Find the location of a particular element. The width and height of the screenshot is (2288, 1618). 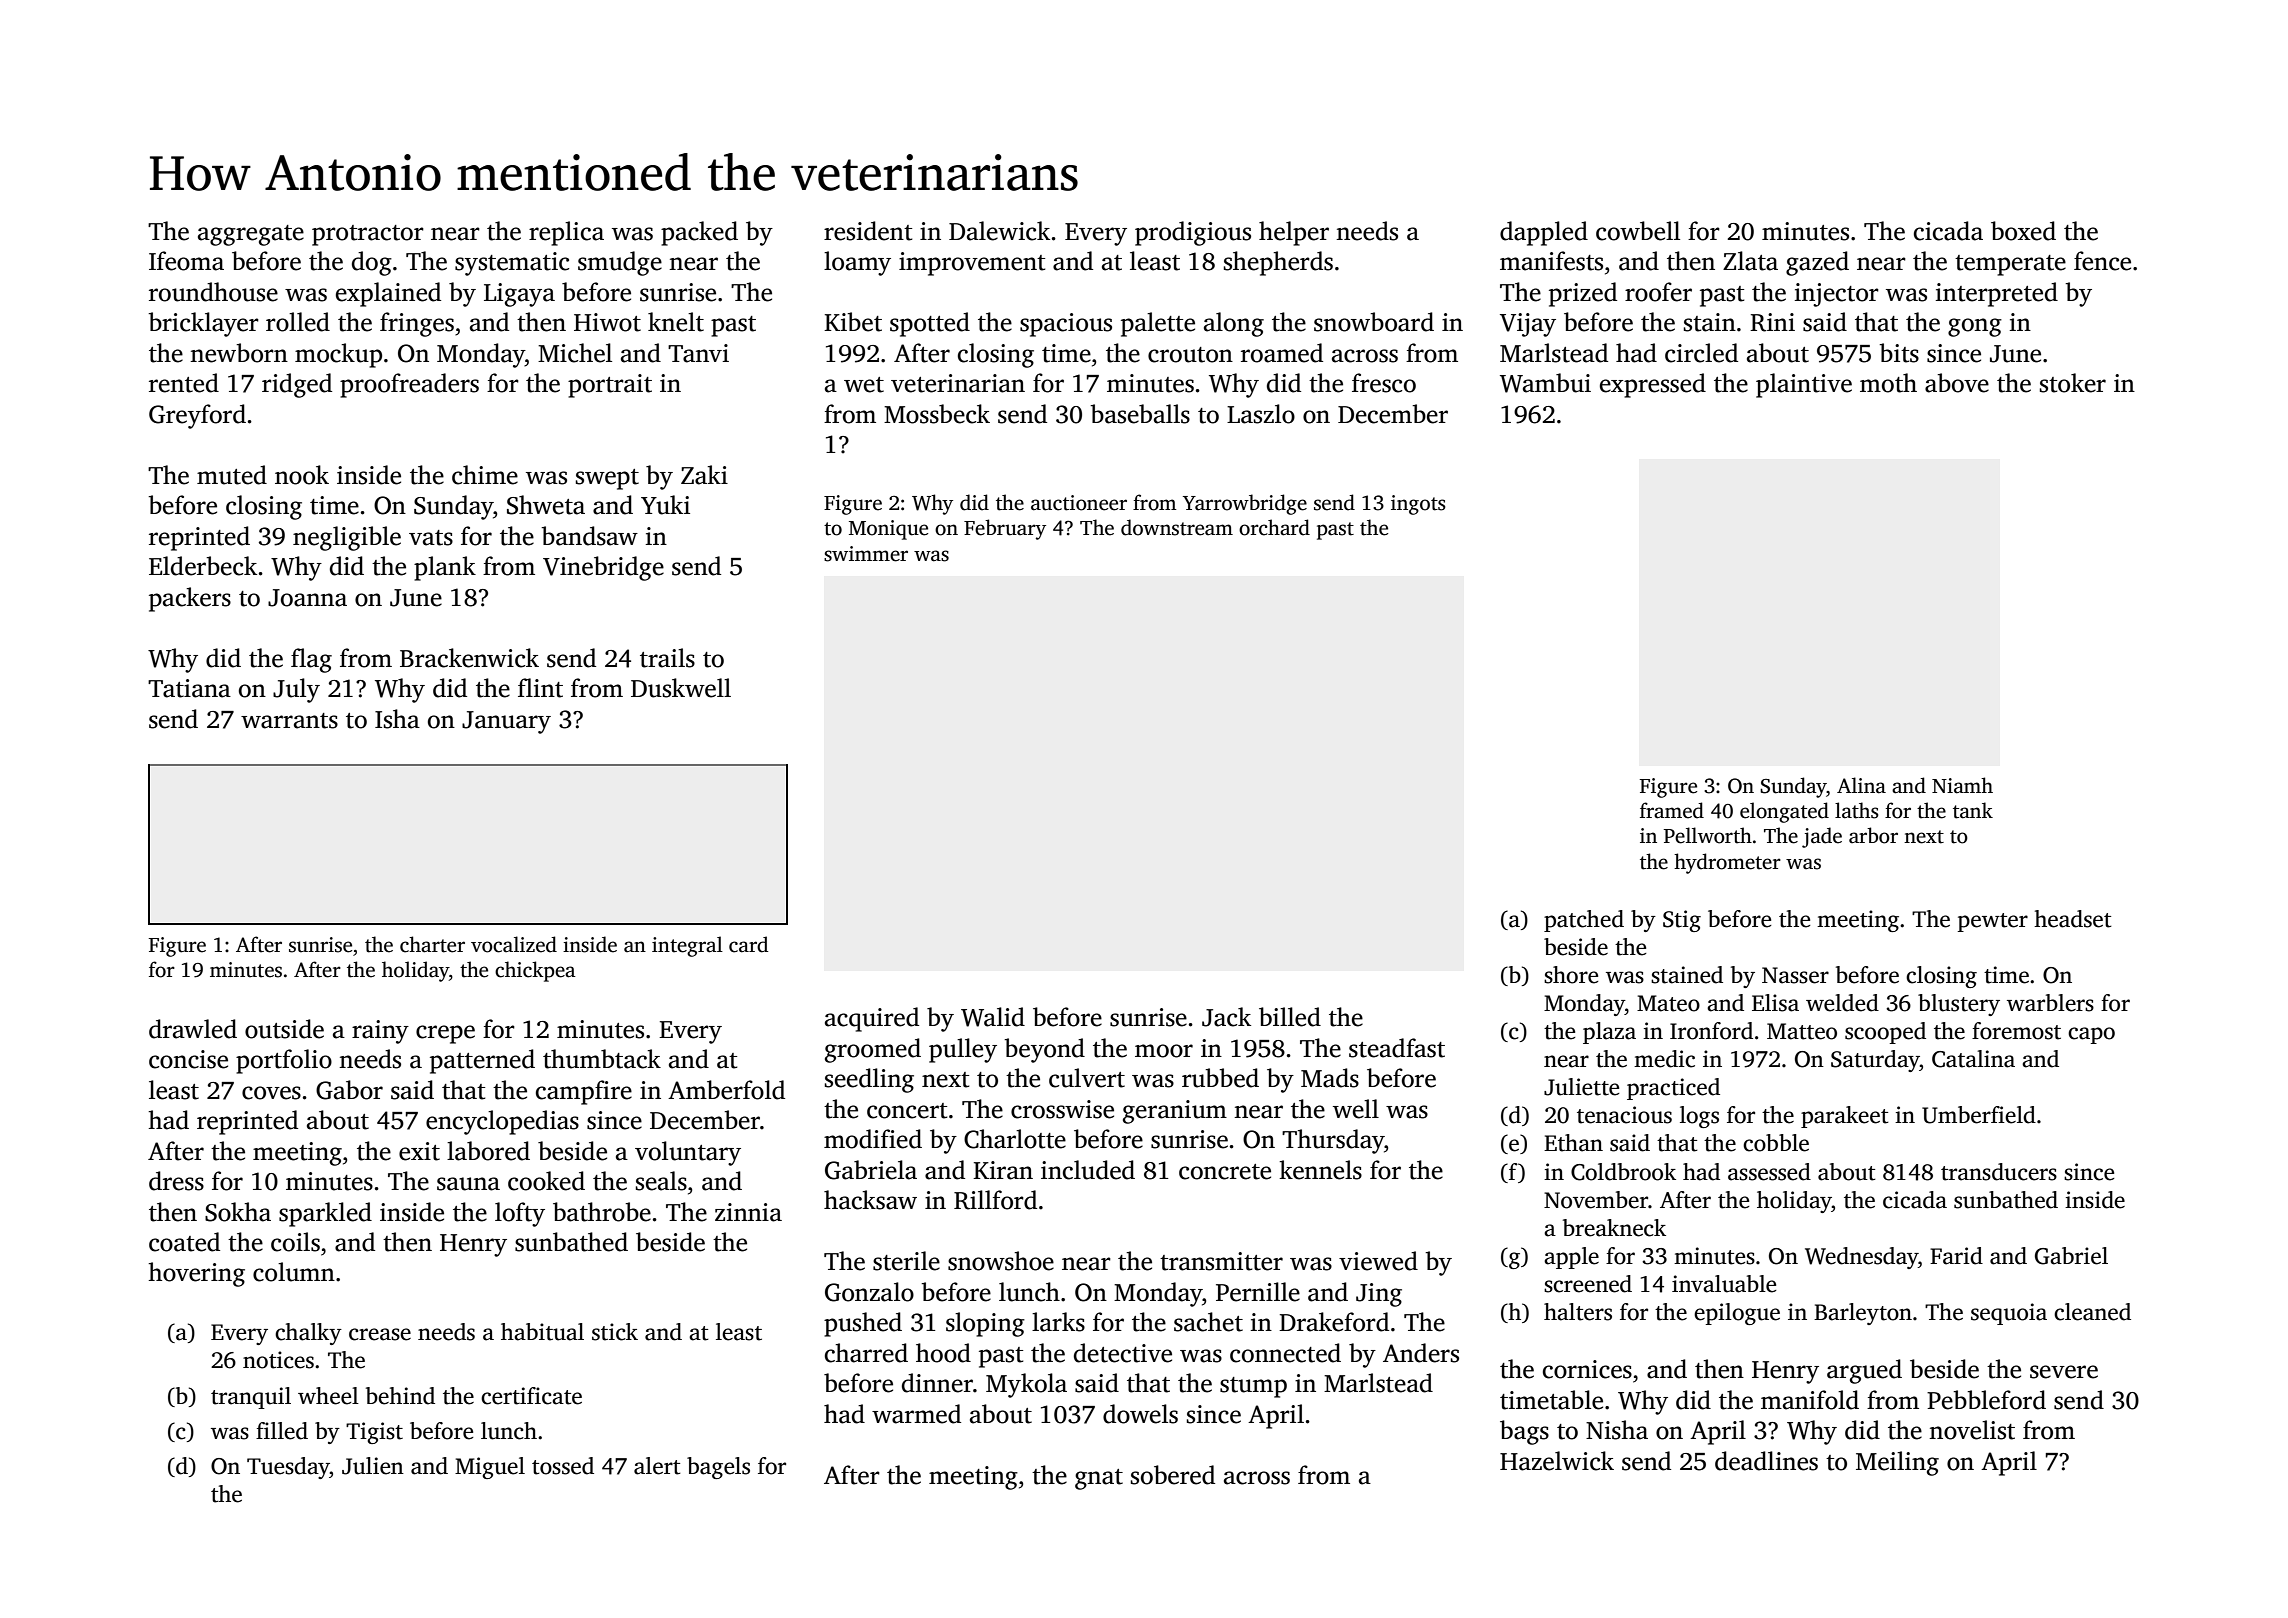

Nasser is located at coordinates (1795, 975).
